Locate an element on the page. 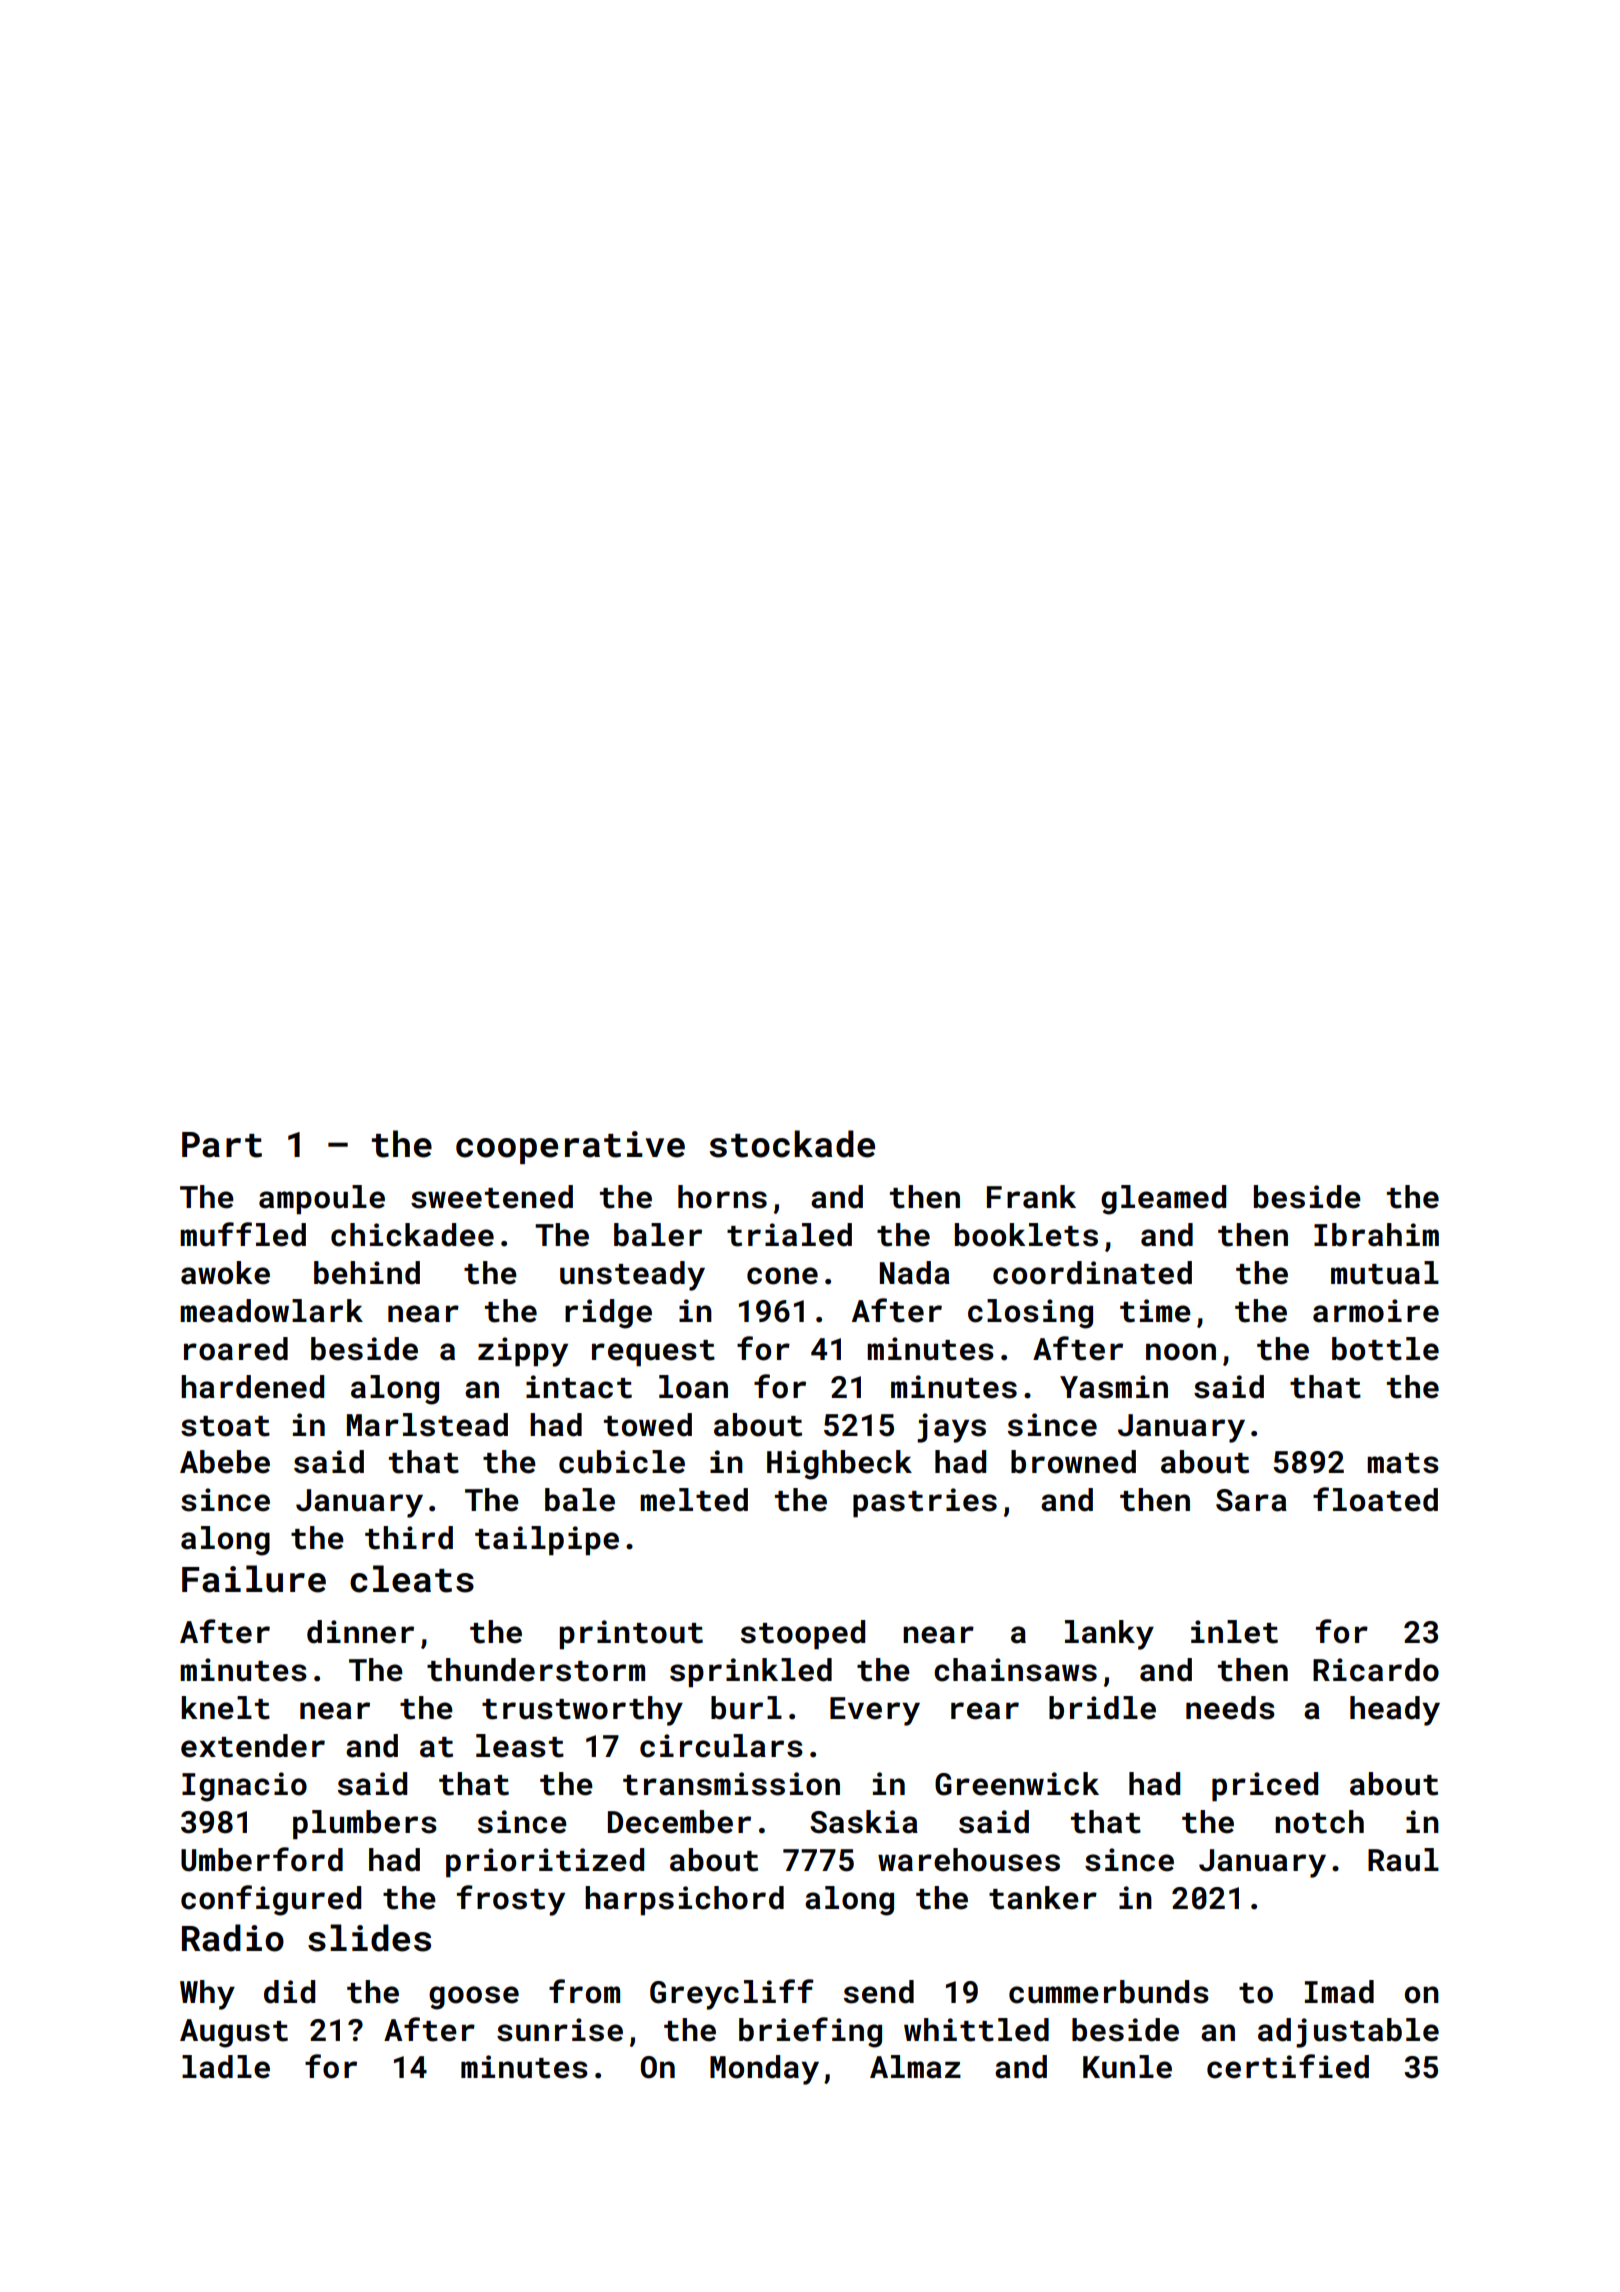 The image size is (1620, 2292). Kunle is located at coordinates (1127, 2067).
